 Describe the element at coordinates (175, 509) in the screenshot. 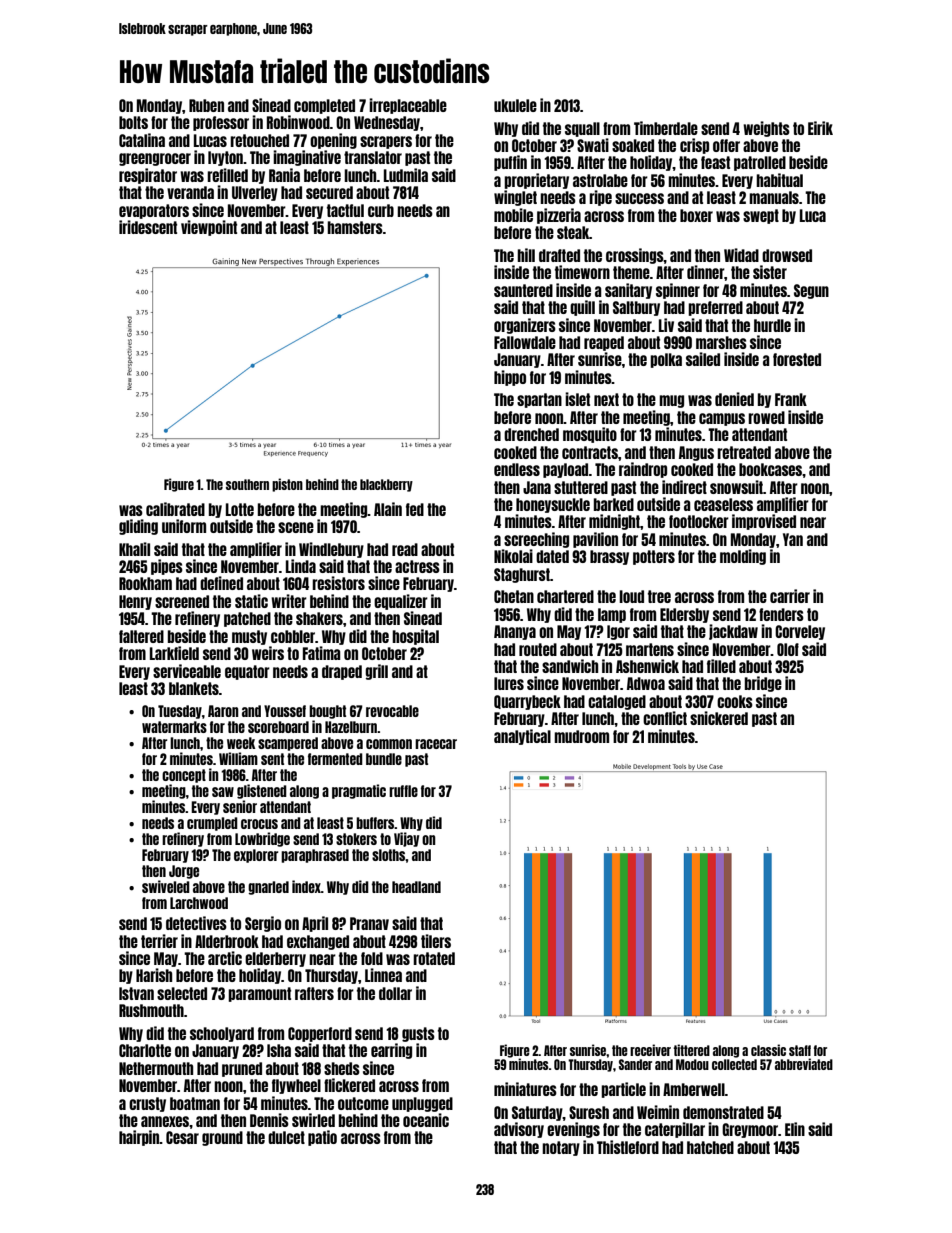

I see `calibrated` at that location.
